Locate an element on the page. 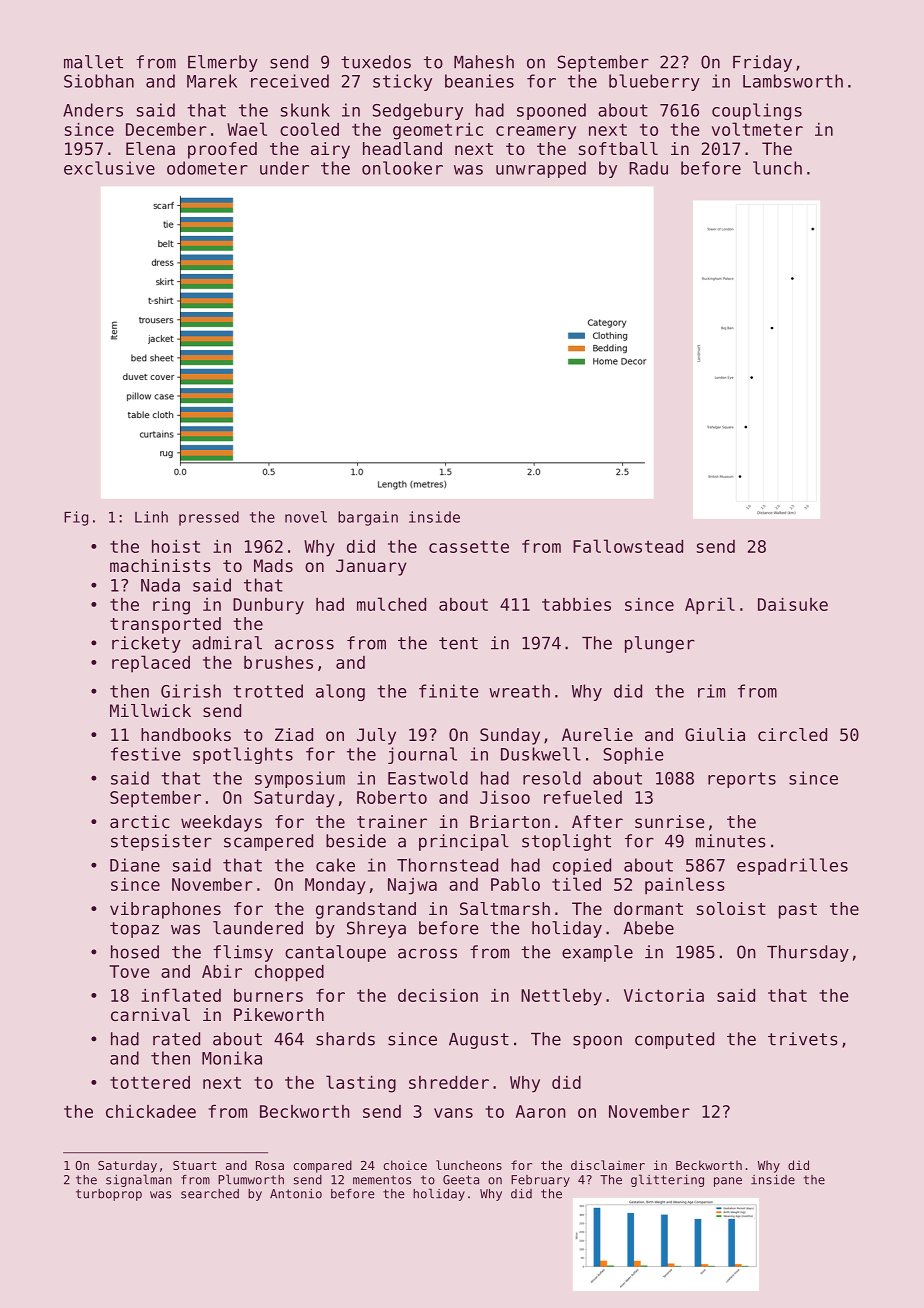 This document has height=1308, width=924. unwrapped is located at coordinates (541, 169).
